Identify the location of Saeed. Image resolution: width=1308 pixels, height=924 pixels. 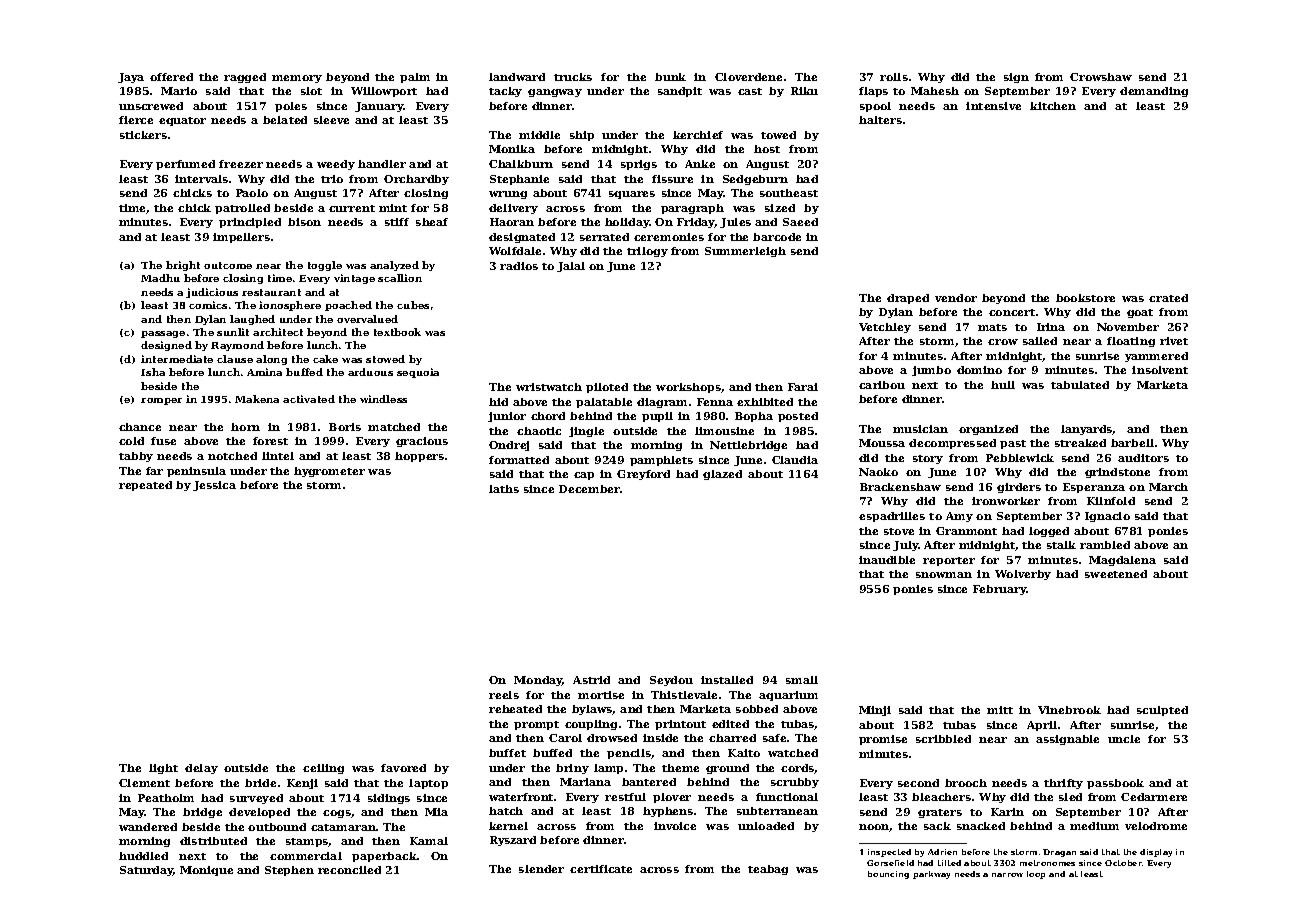
(800, 222).
